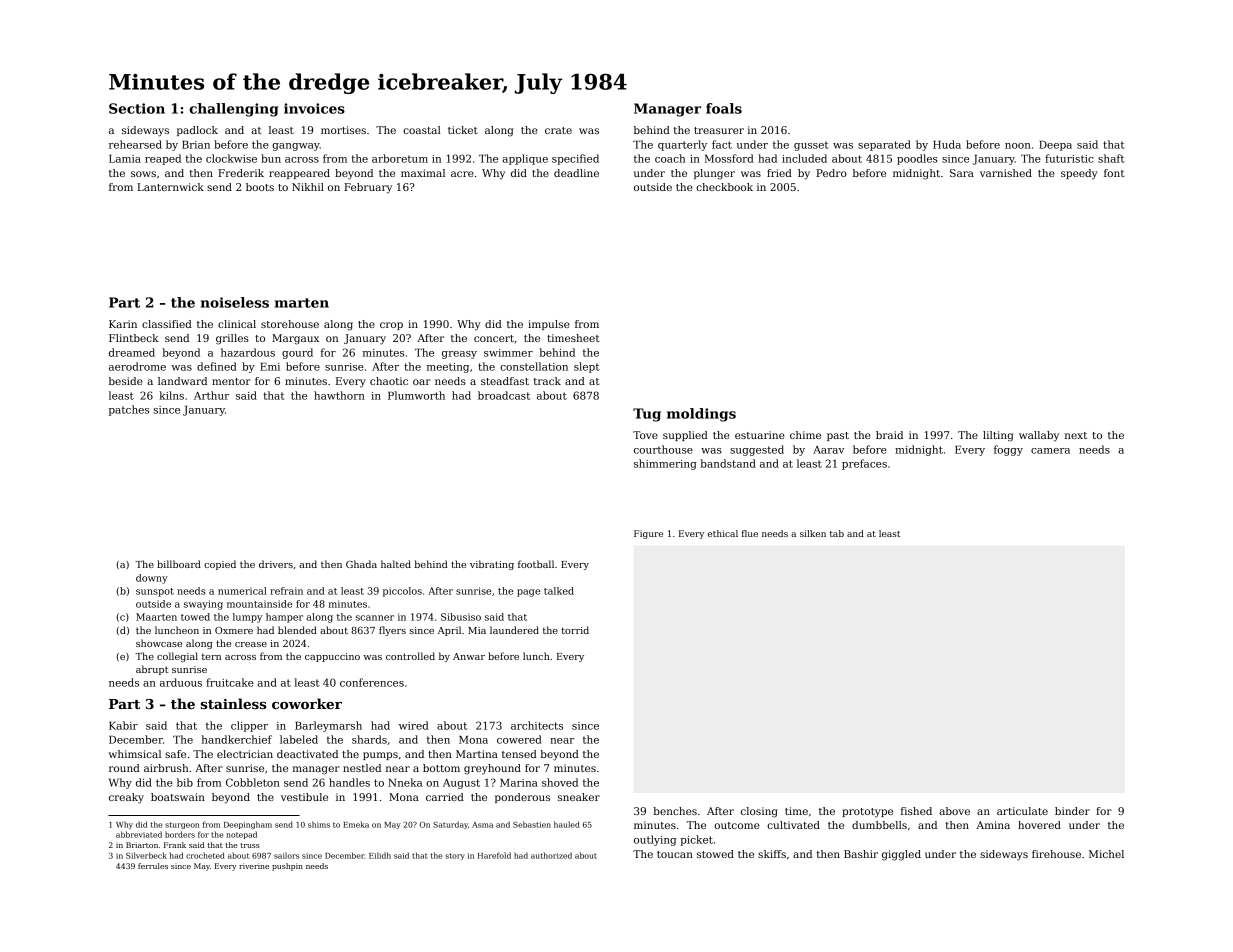 Image resolution: width=1233 pixels, height=952 pixels. What do you see at coordinates (361, 564) in the screenshot?
I see `Ghada` at bounding box center [361, 564].
